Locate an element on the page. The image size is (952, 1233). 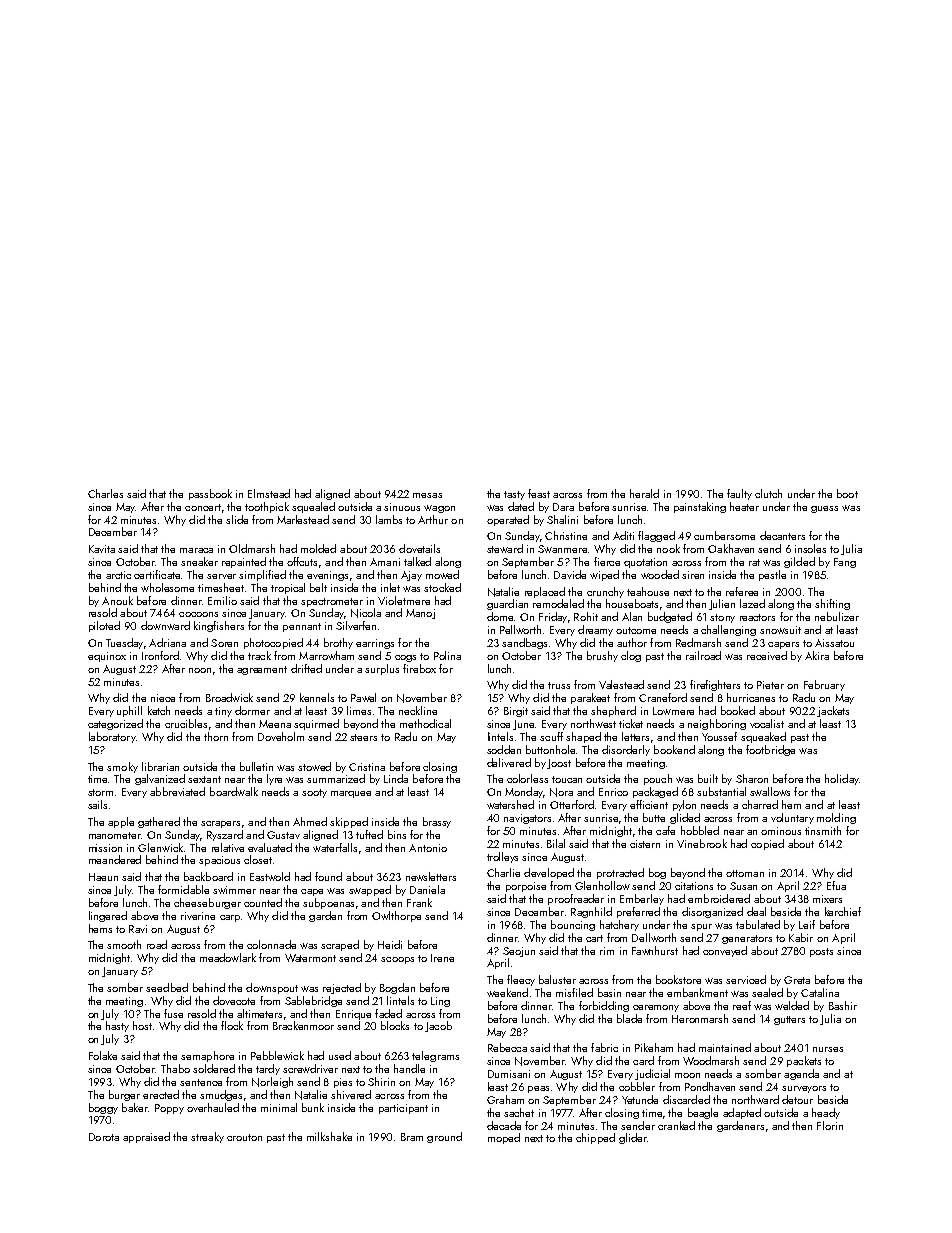
cranked is located at coordinates (676, 1125).
